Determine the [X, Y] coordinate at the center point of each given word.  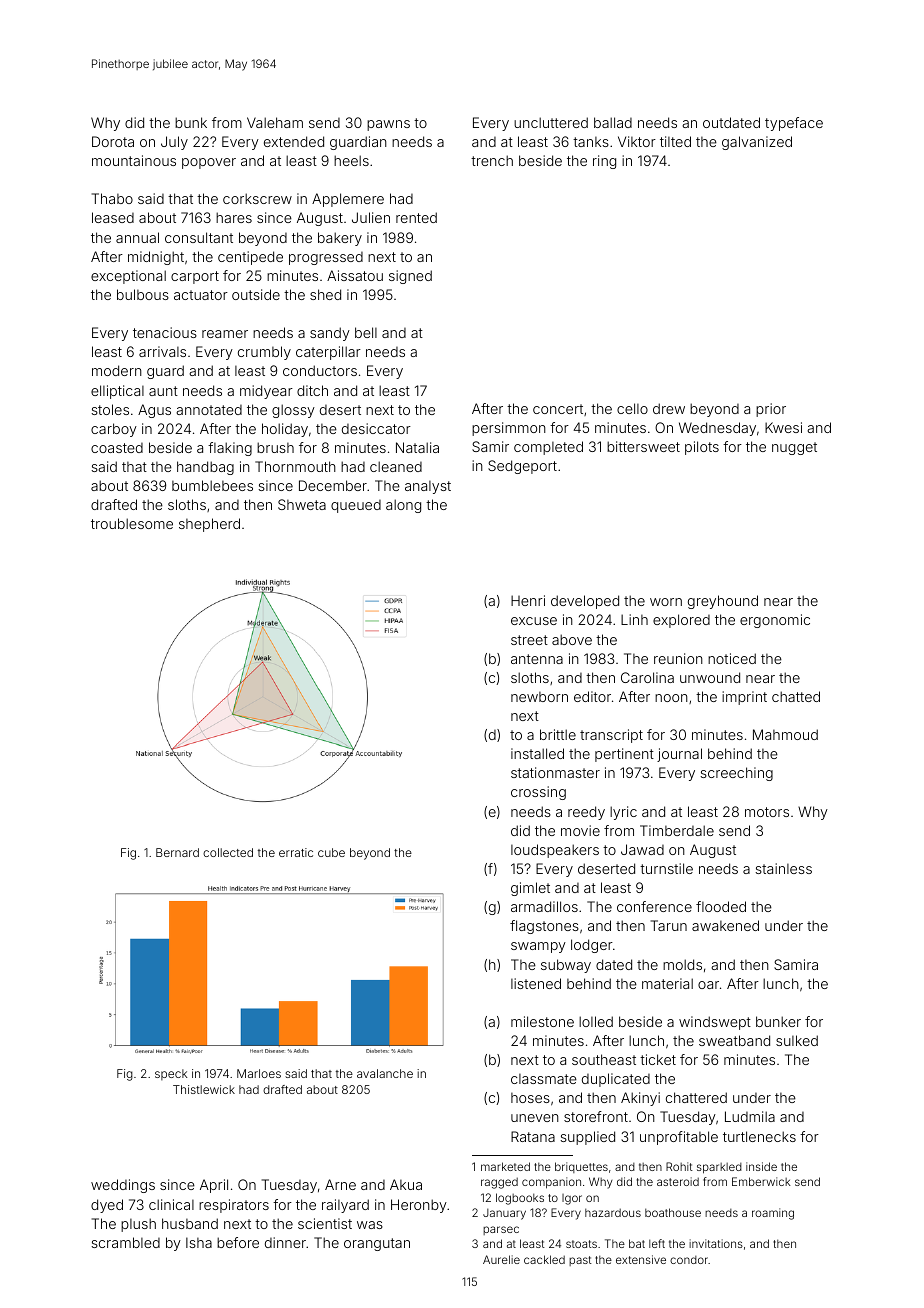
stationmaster [555, 772]
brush [275, 447]
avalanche [385, 1073]
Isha [199, 1242]
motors [767, 812]
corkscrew [257, 198]
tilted [675, 141]
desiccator [376, 428]
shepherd [209, 525]
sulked [797, 1040]
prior [771, 410]
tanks [591, 142]
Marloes [259, 1073]
